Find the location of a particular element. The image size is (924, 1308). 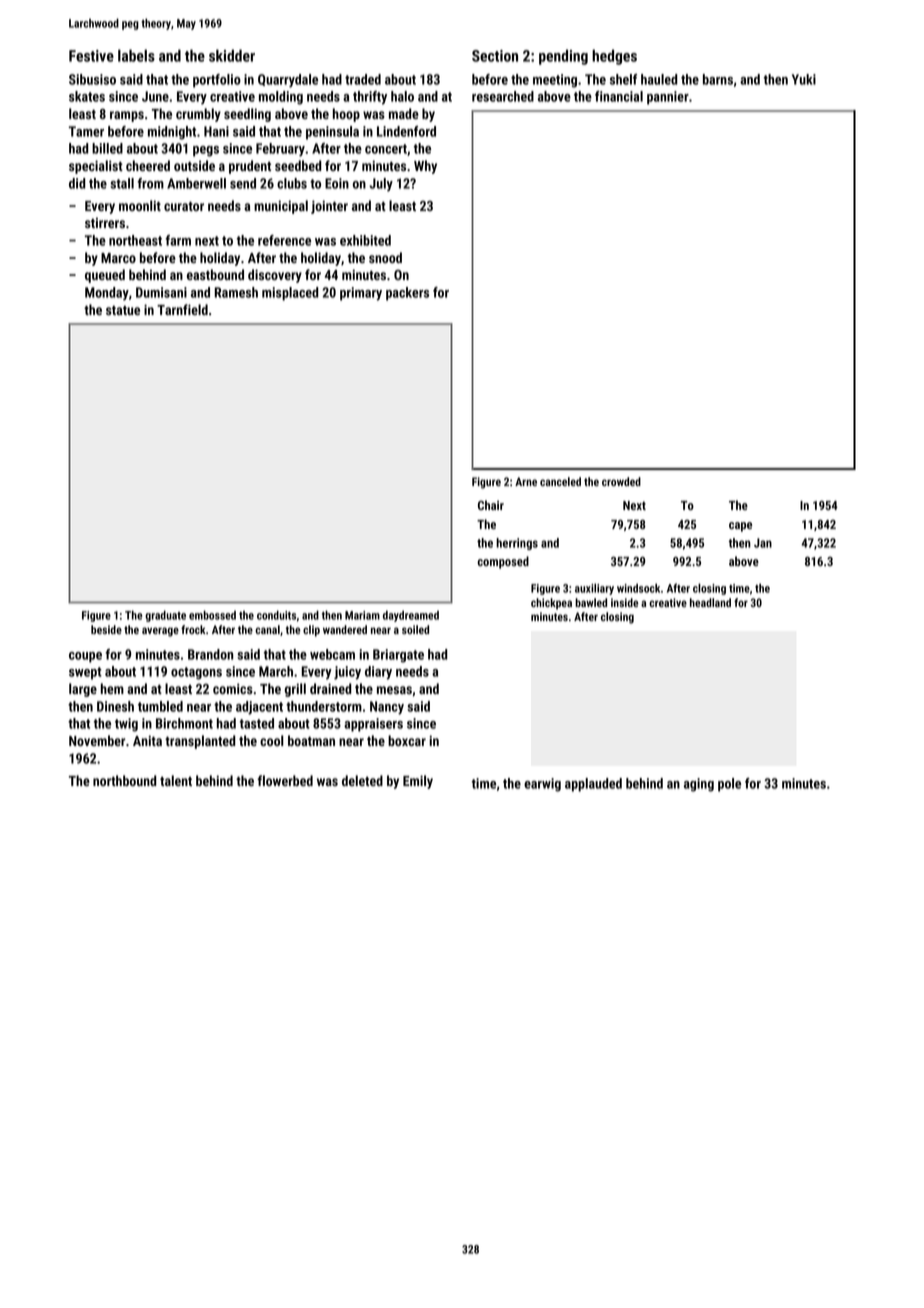

embossed is located at coordinates (212, 615).
